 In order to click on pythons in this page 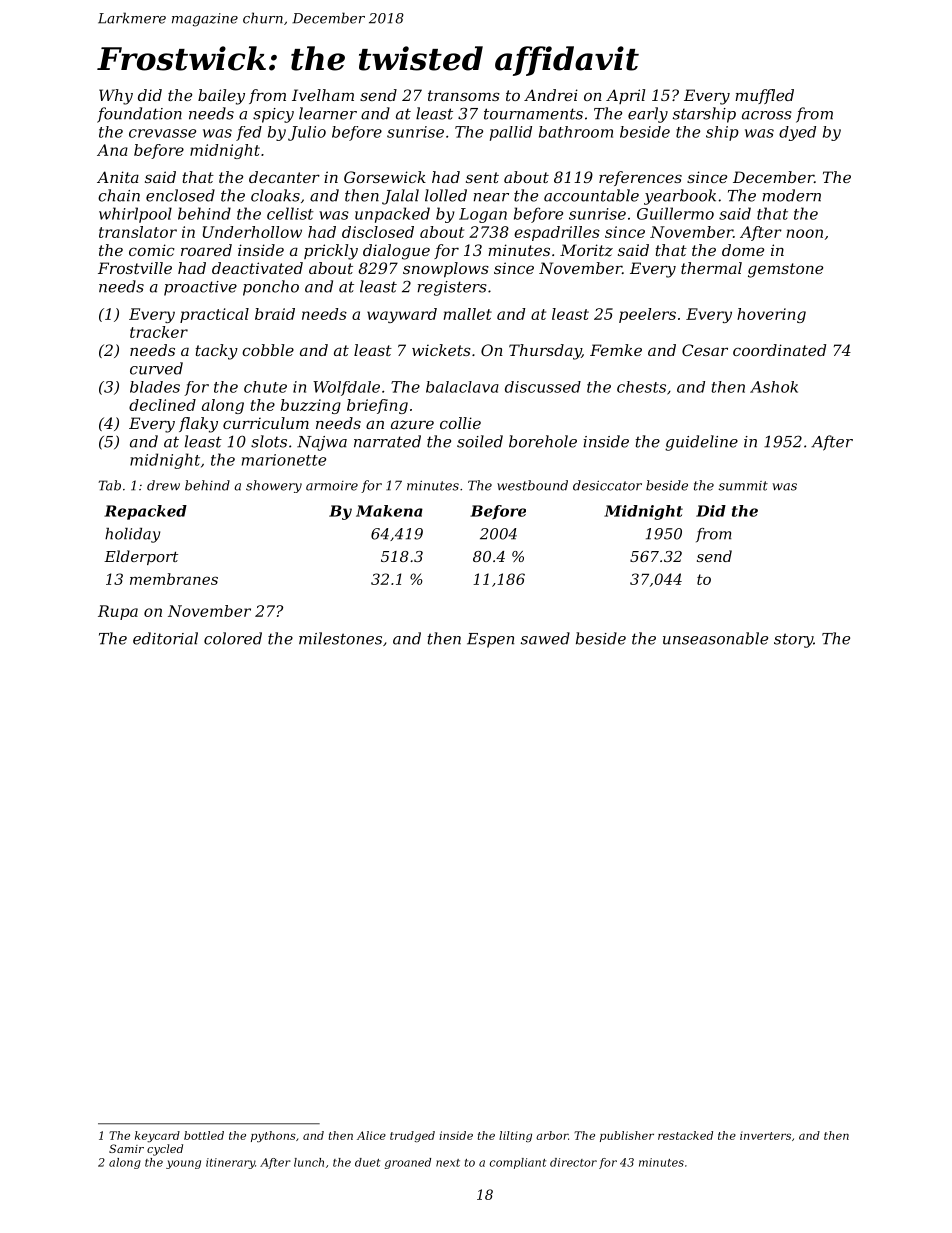, I will do `click(273, 1137)`.
